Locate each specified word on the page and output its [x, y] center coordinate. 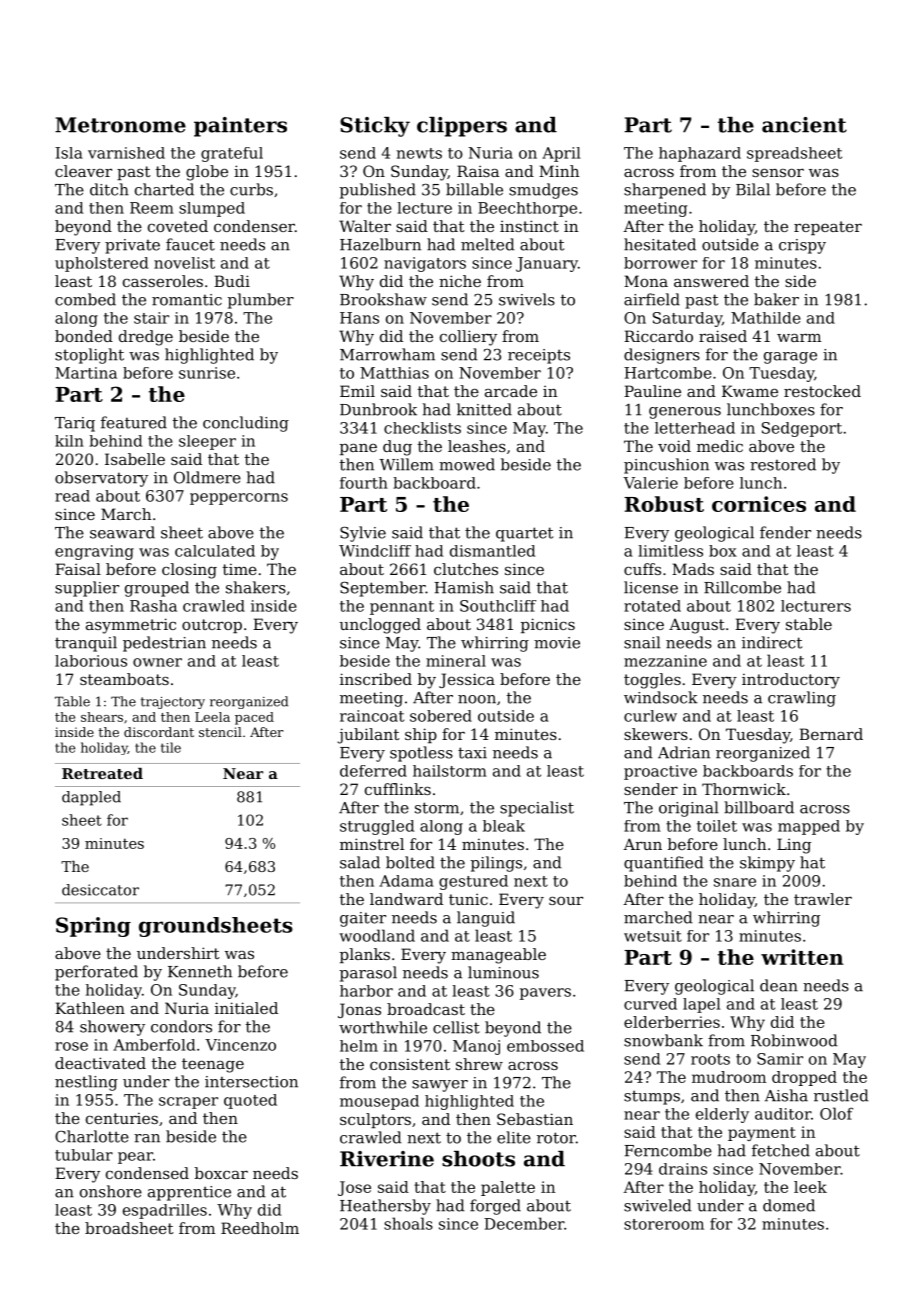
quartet [524, 534]
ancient [804, 125]
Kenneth [200, 971]
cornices [759, 504]
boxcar [221, 1173]
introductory [791, 681]
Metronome [120, 125]
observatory [101, 479]
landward [406, 899]
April [561, 154]
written [802, 957]
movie [557, 643]
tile [171, 747]
